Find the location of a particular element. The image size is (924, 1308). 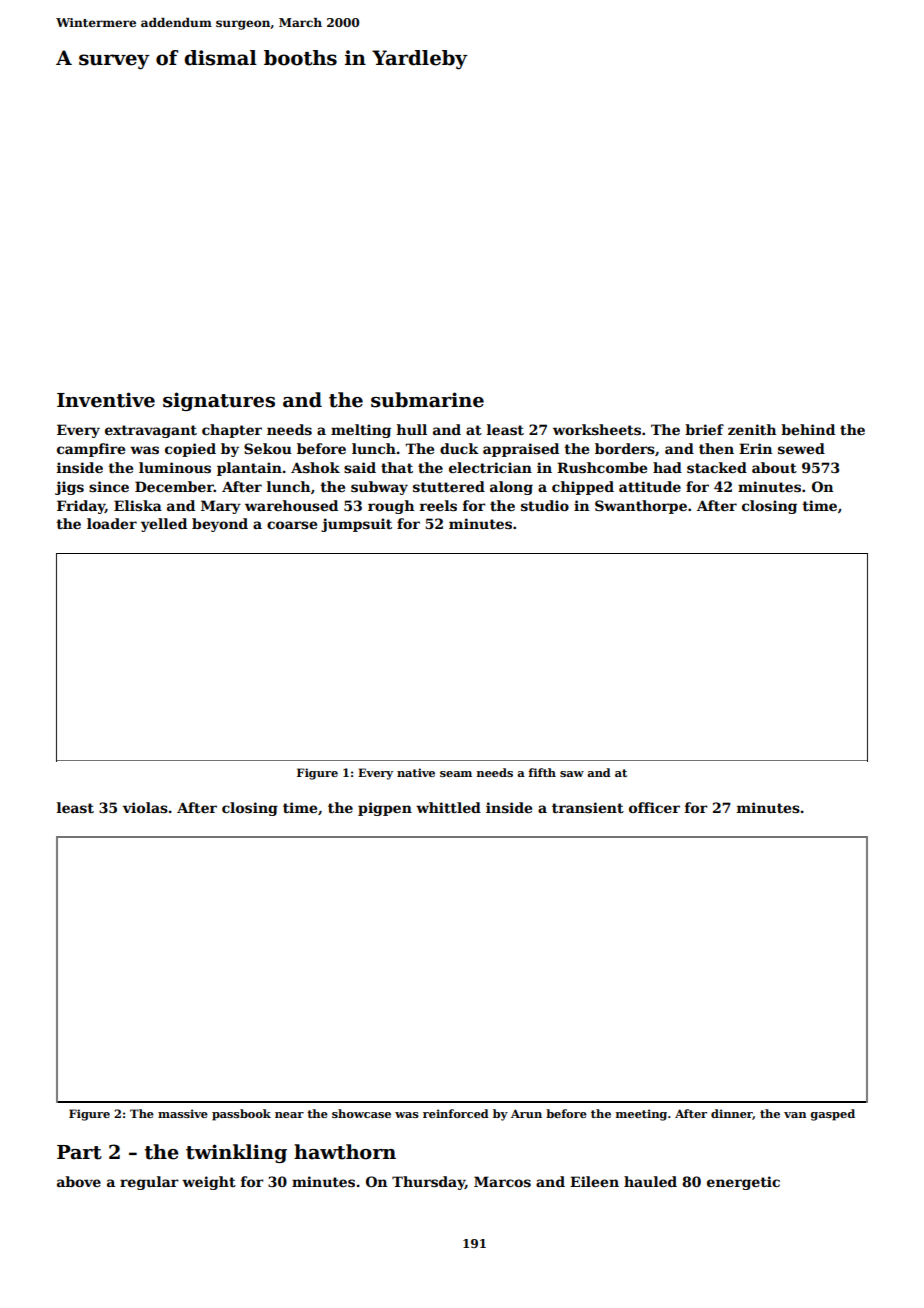

jumpsuit is located at coordinates (356, 525).
